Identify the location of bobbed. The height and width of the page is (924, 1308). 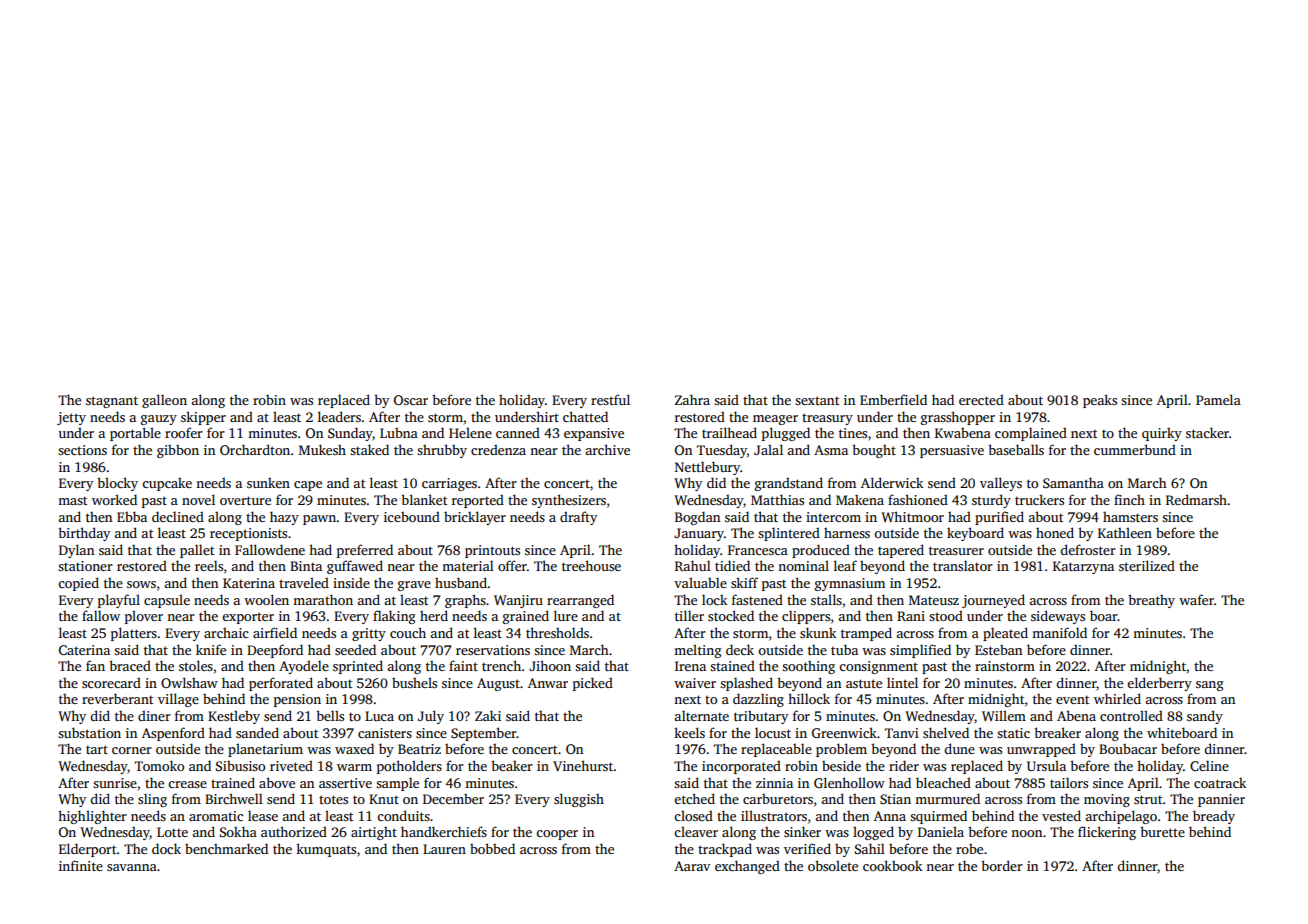
(492, 848).
